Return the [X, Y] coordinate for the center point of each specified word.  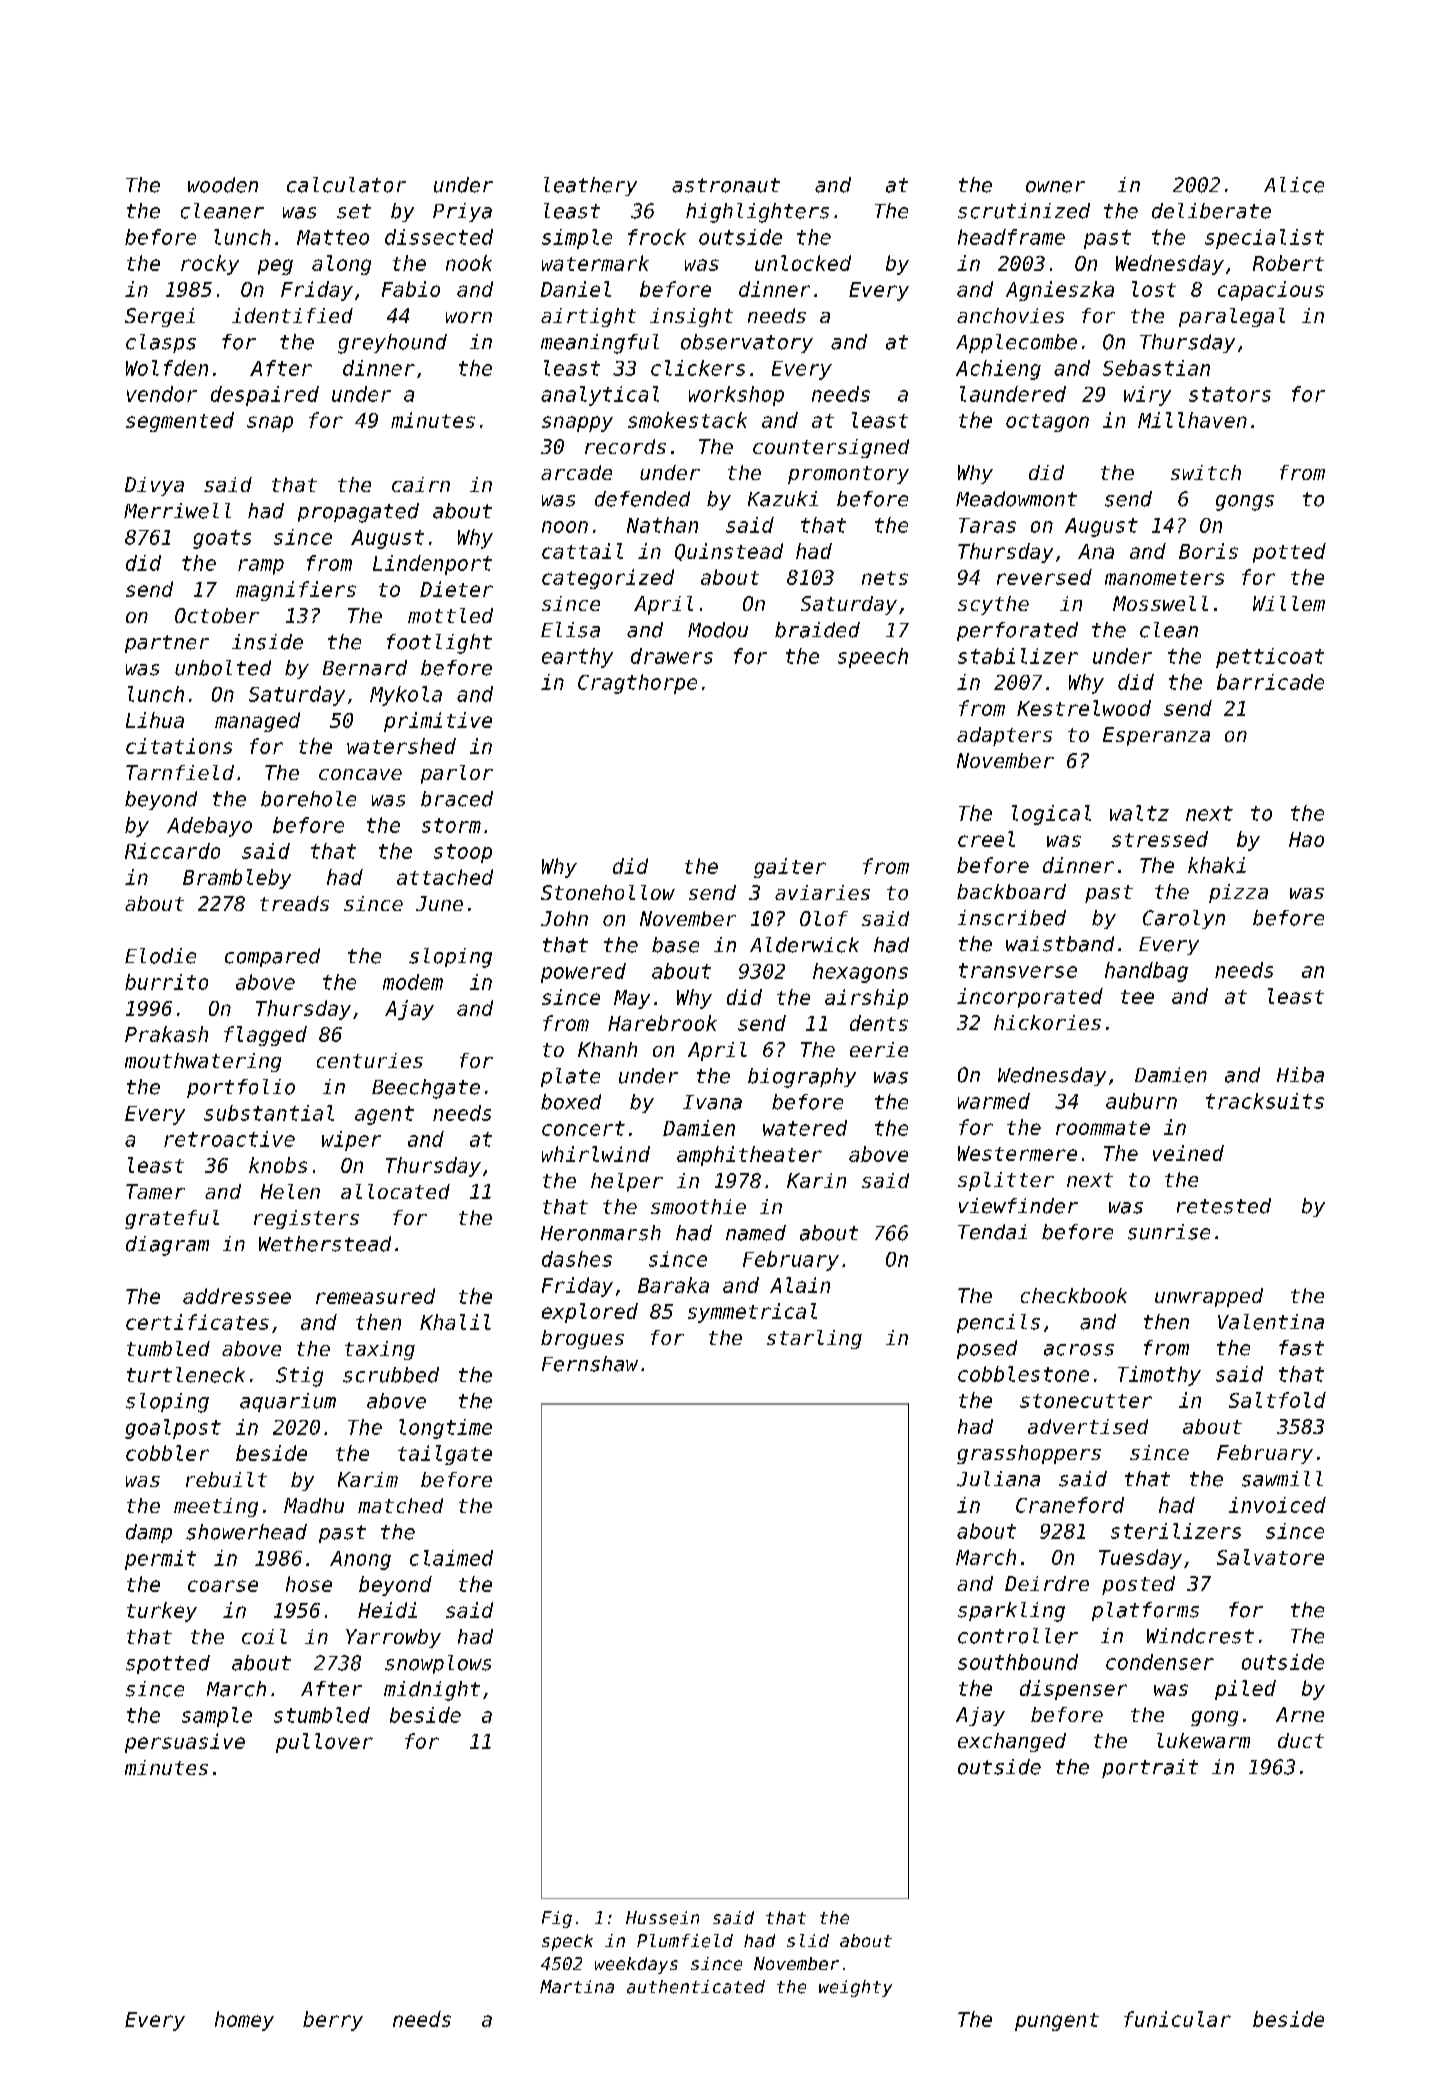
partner [167, 644]
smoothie [698, 1206]
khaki [1217, 865]
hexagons [860, 973]
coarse [223, 1586]
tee [1137, 997]
